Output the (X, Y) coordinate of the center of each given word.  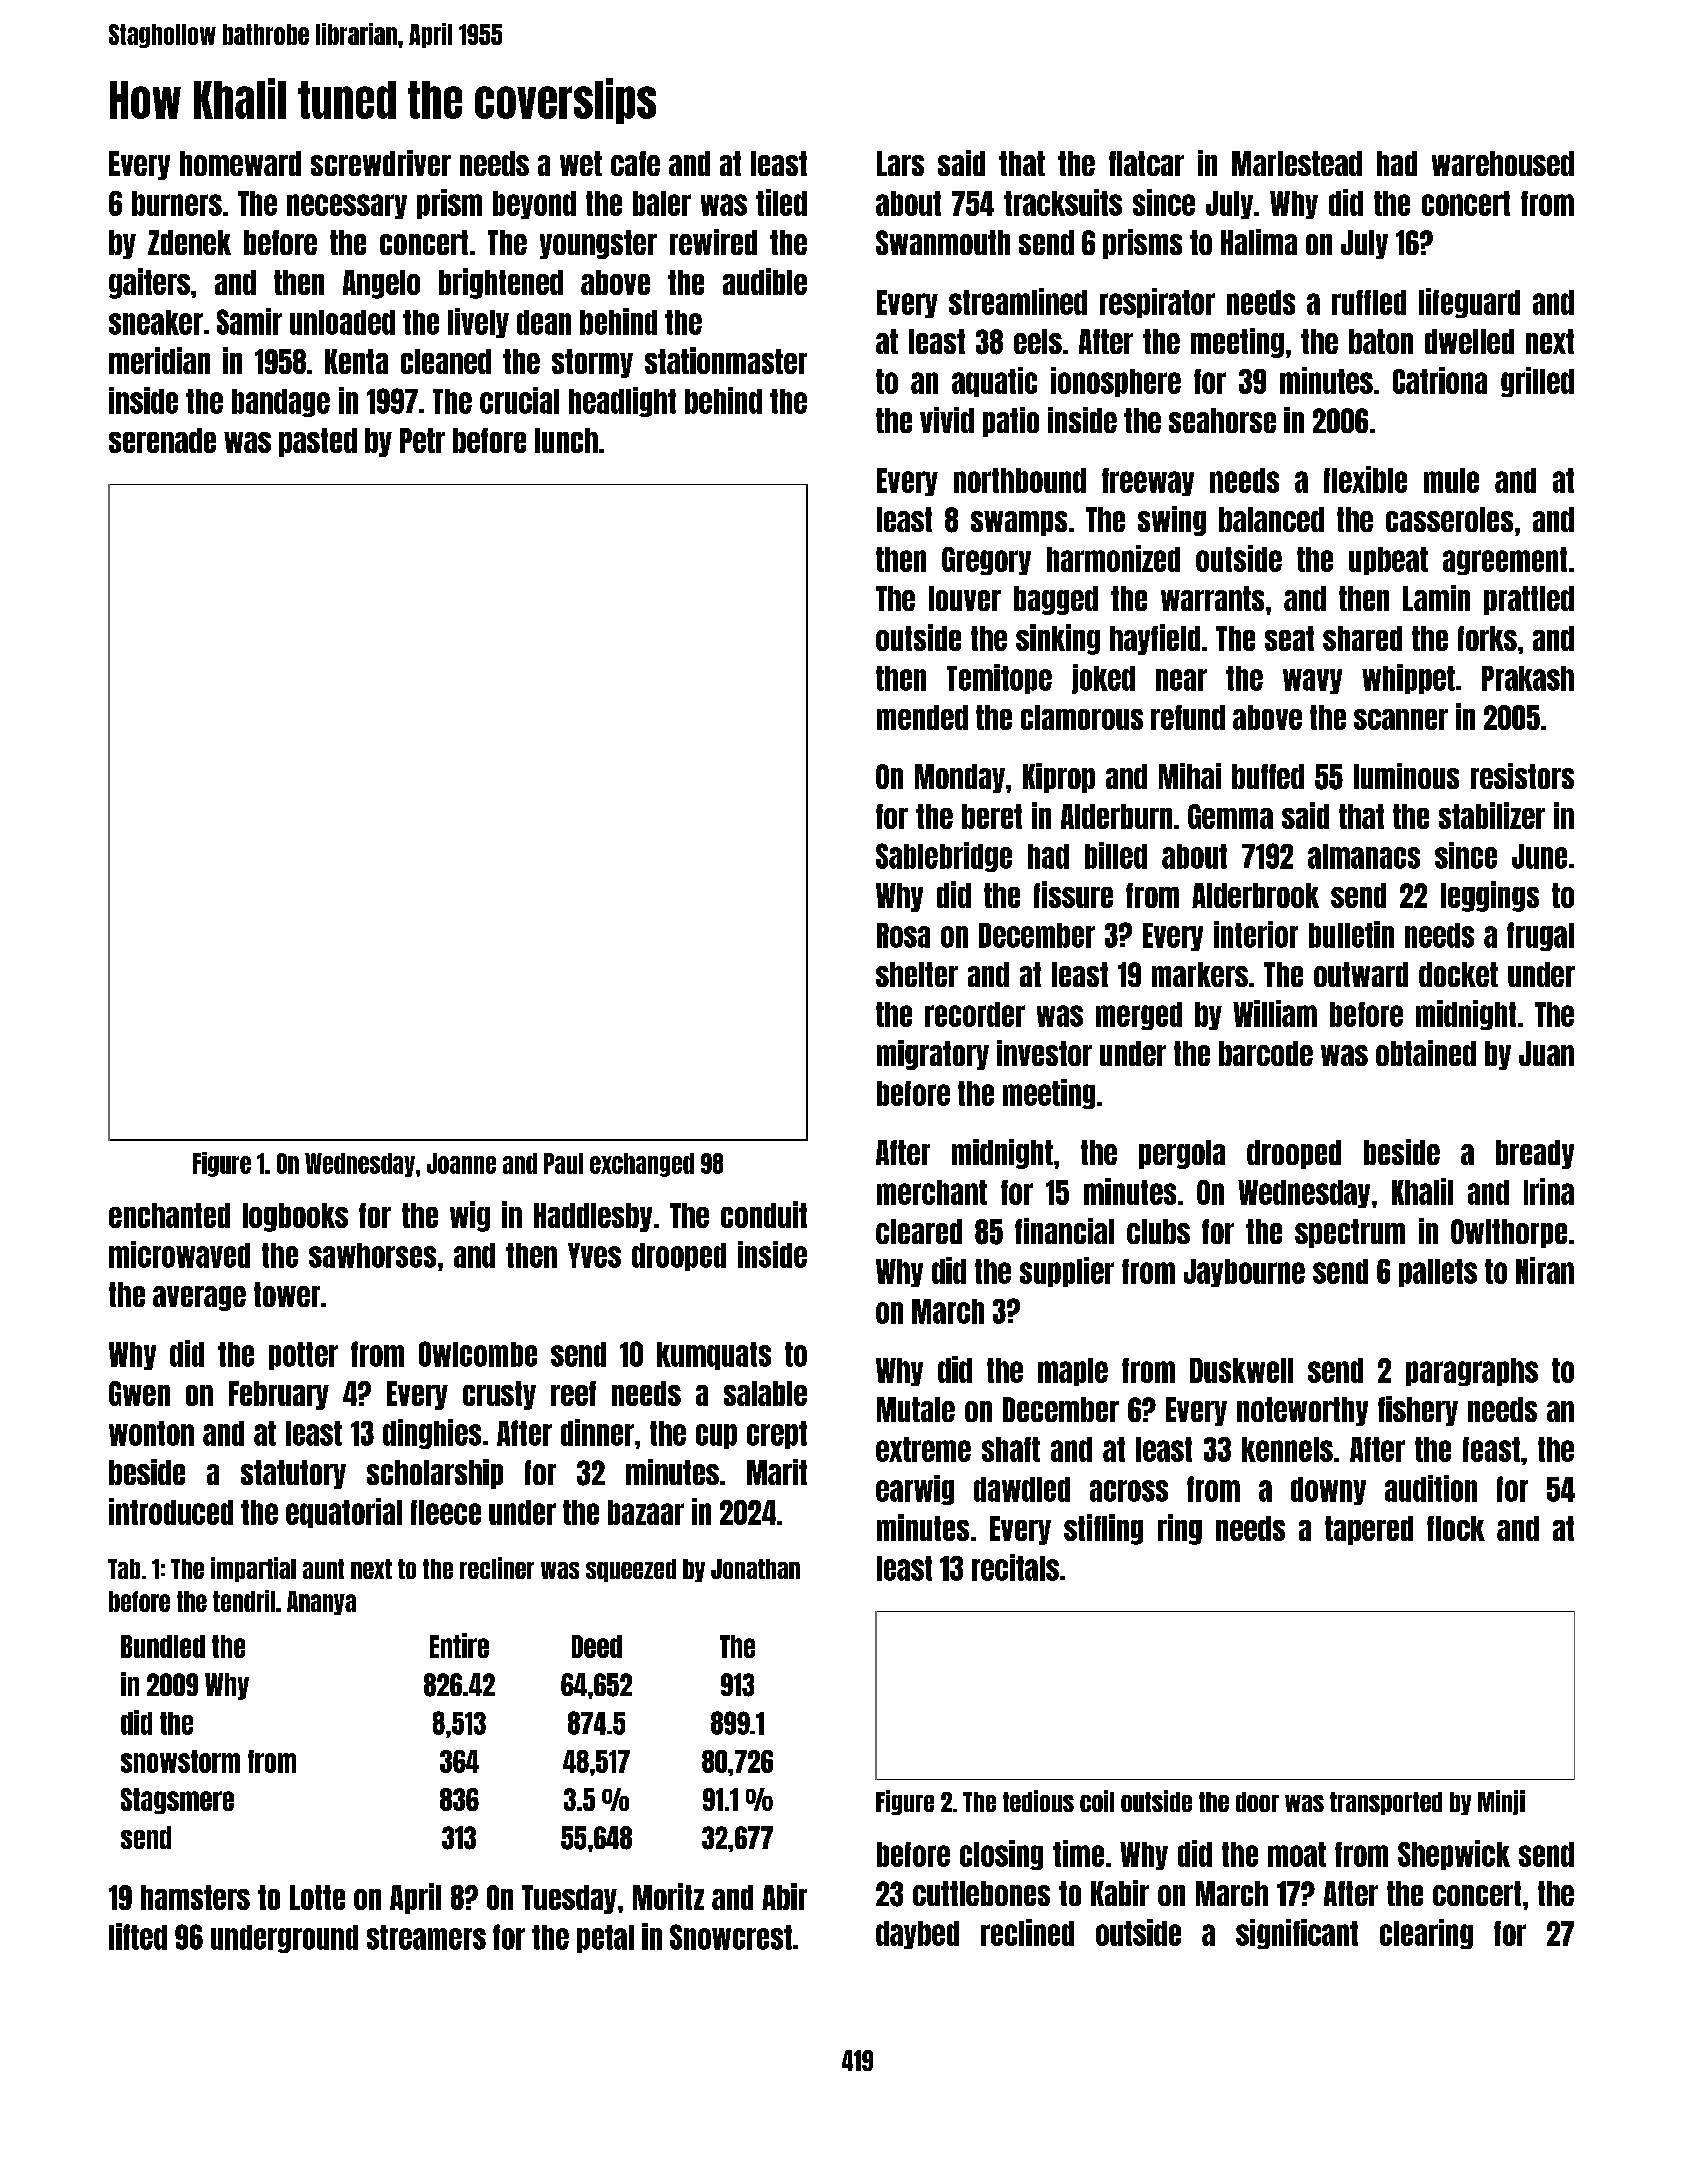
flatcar (1146, 163)
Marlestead (1297, 163)
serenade (162, 440)
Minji (1501, 1802)
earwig (915, 1490)
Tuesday (569, 1899)
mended (922, 717)
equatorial (344, 1513)
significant (1297, 1934)
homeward (240, 163)
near (1181, 680)
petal (605, 1939)
